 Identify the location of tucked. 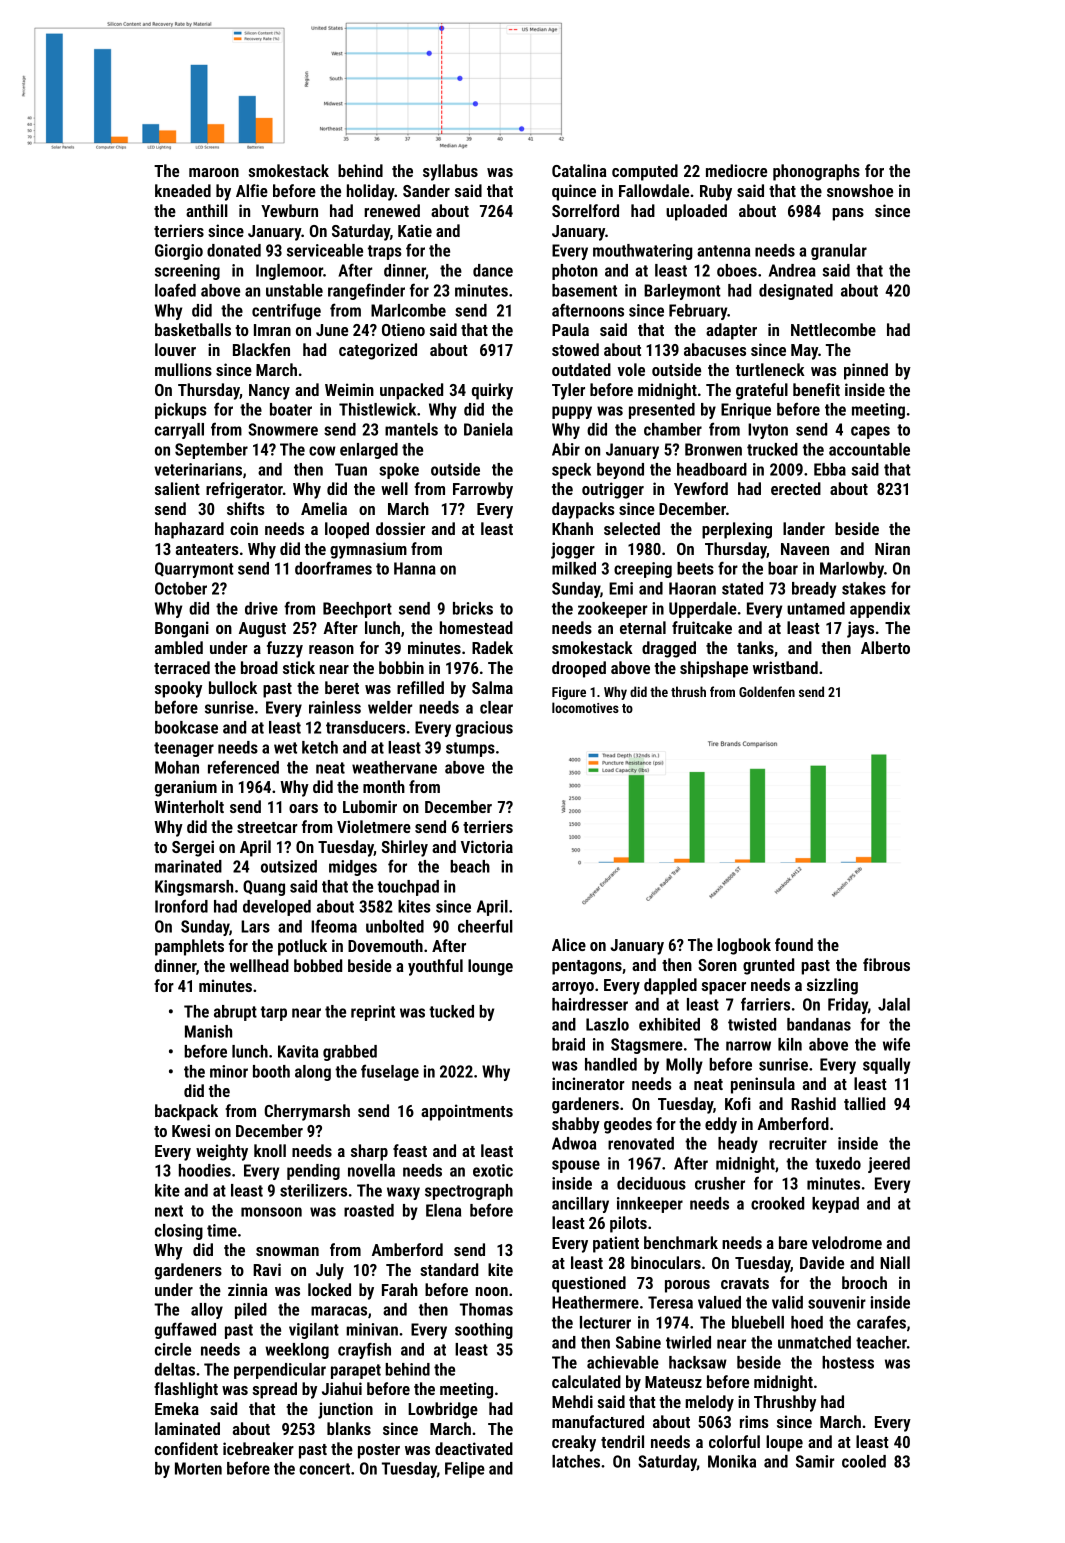
(451, 1011).
